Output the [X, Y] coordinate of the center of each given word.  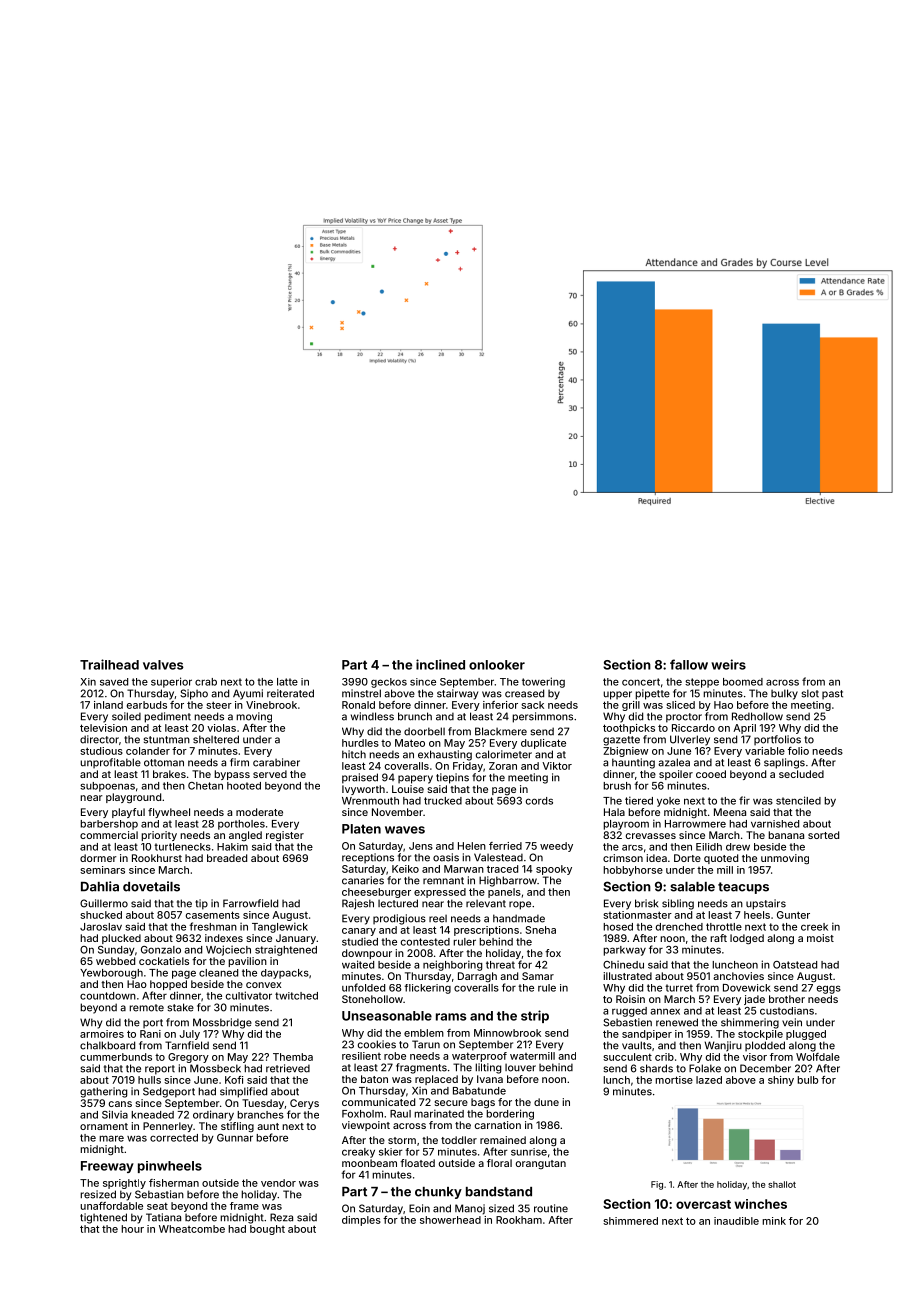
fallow [689, 664]
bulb [807, 1080]
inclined [440, 664]
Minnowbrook [507, 1033]
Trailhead [109, 664]
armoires [102, 1034]
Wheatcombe [192, 1229]
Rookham [519, 1220]
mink [774, 1221]
